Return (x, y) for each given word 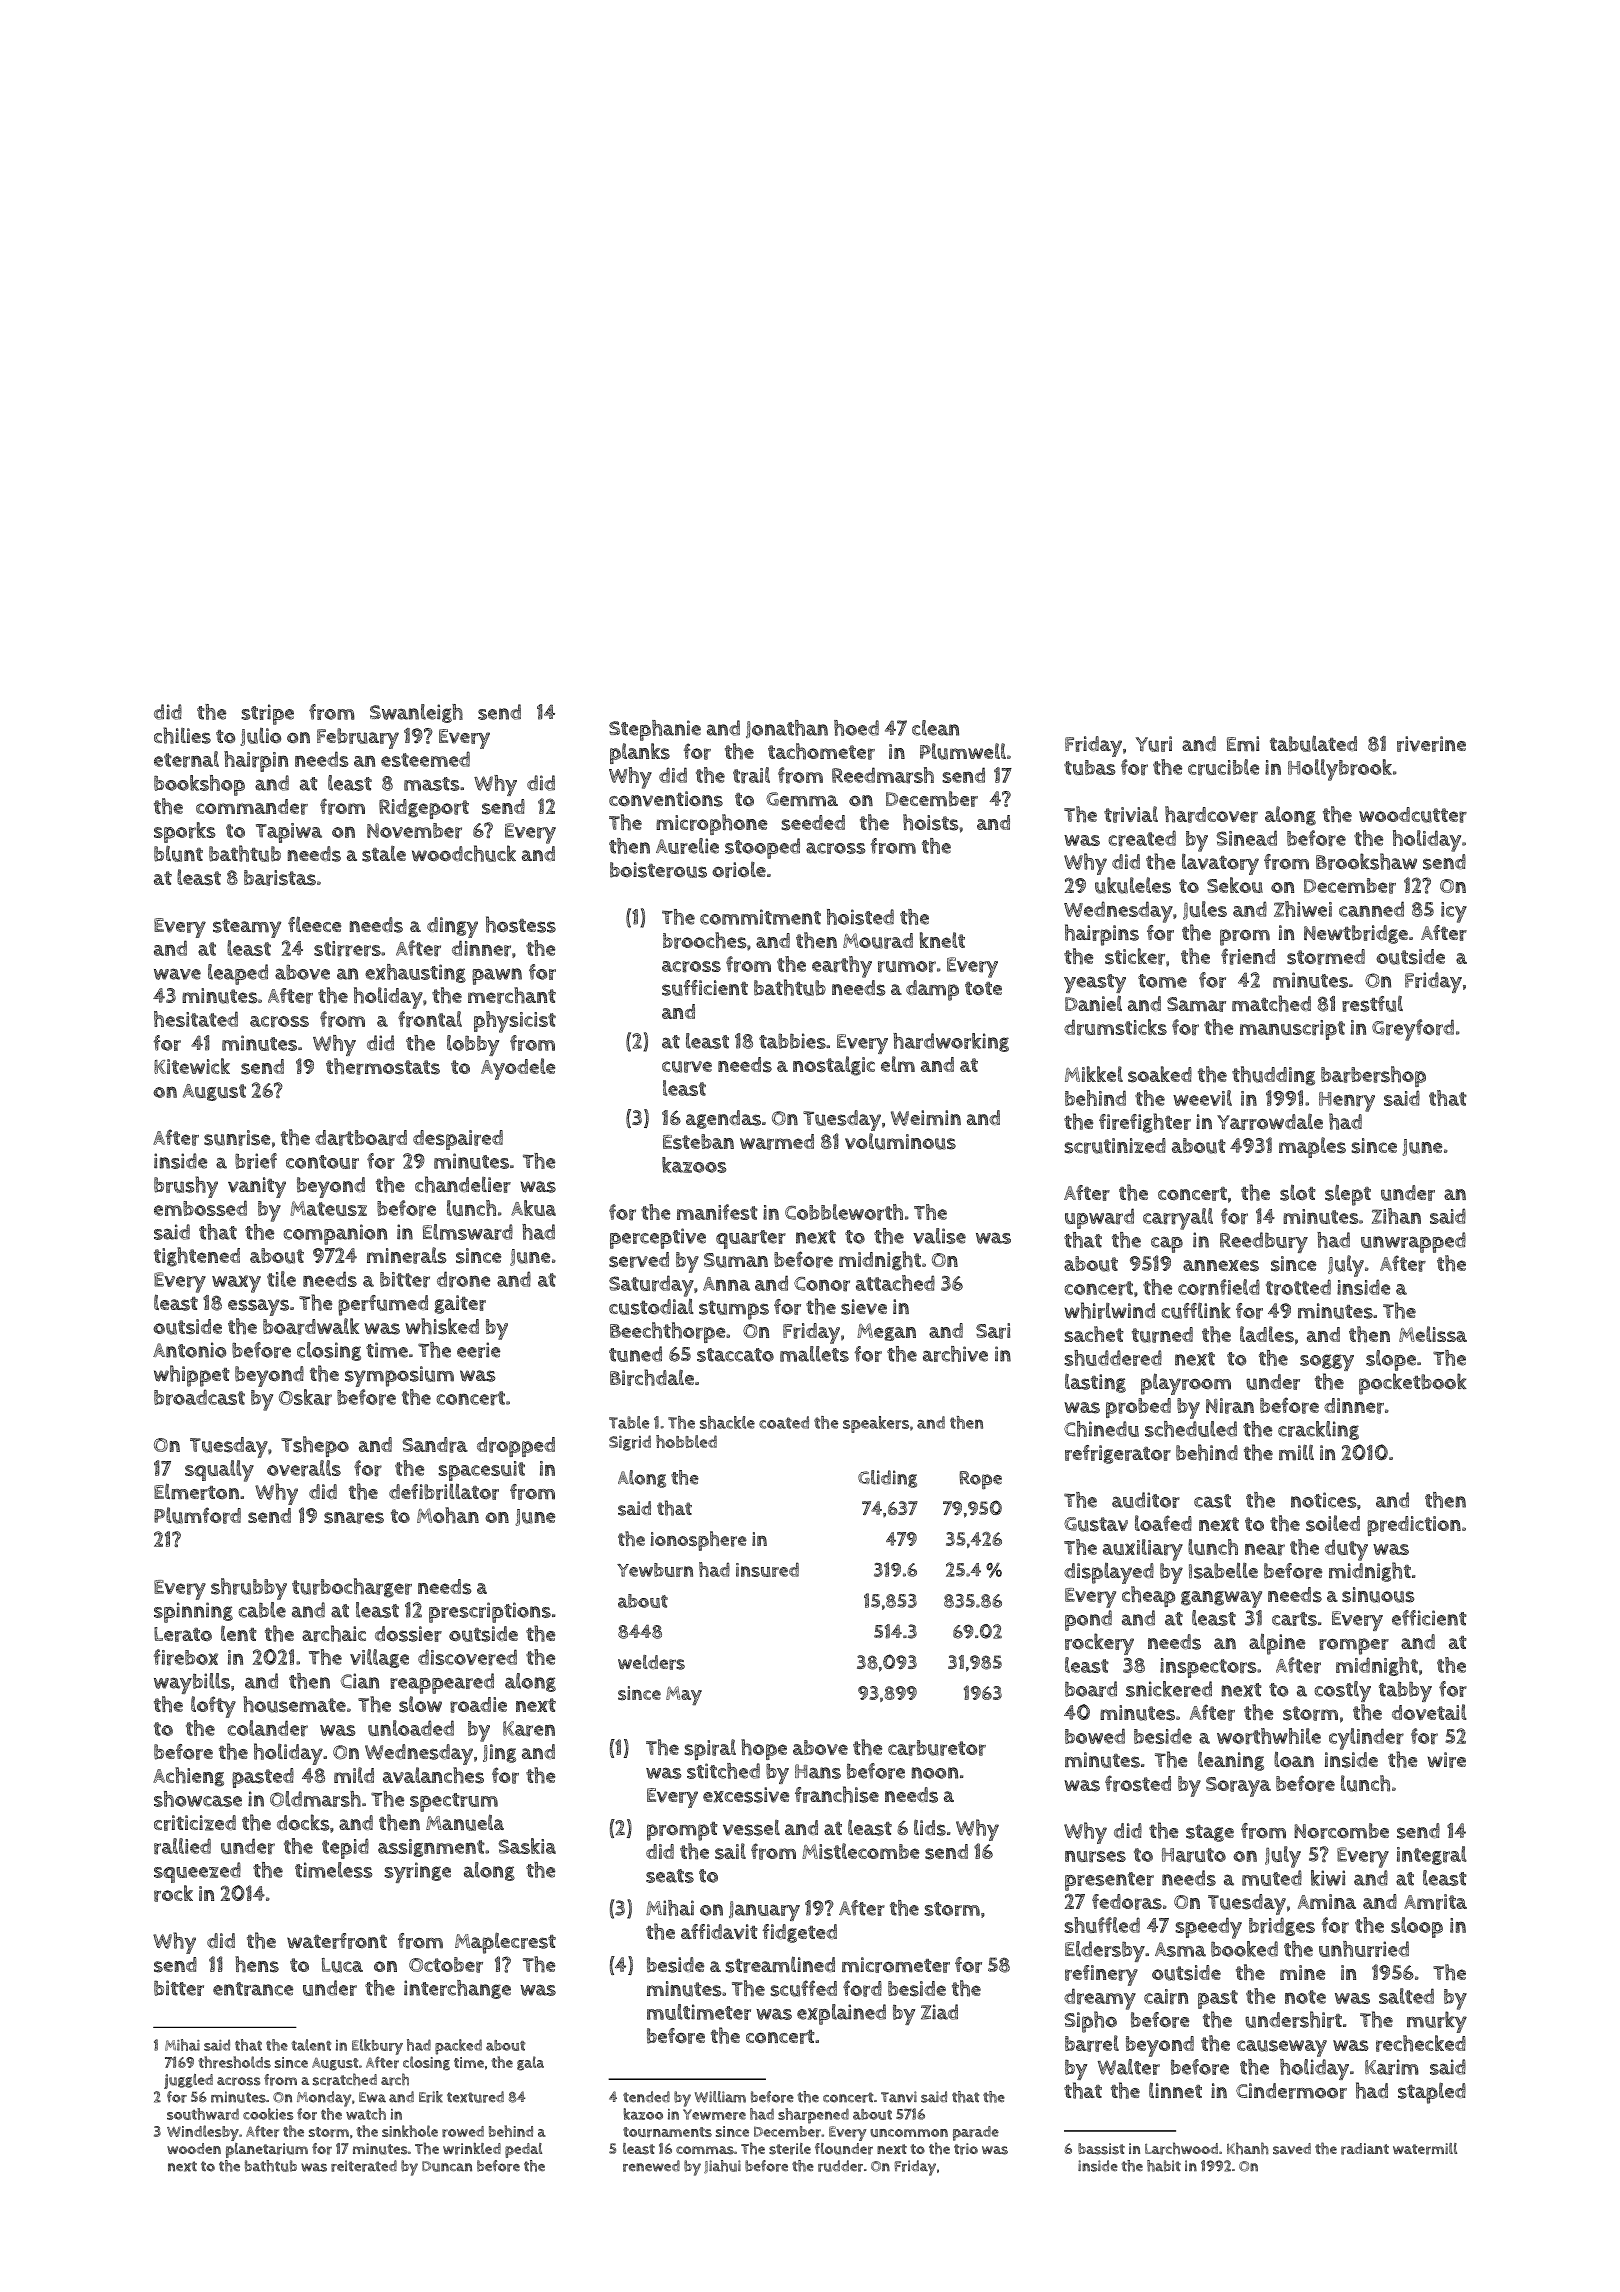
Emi (1243, 744)
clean (935, 728)
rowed (463, 2132)
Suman (736, 1260)
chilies (182, 735)
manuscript (1292, 1030)
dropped (516, 1447)
